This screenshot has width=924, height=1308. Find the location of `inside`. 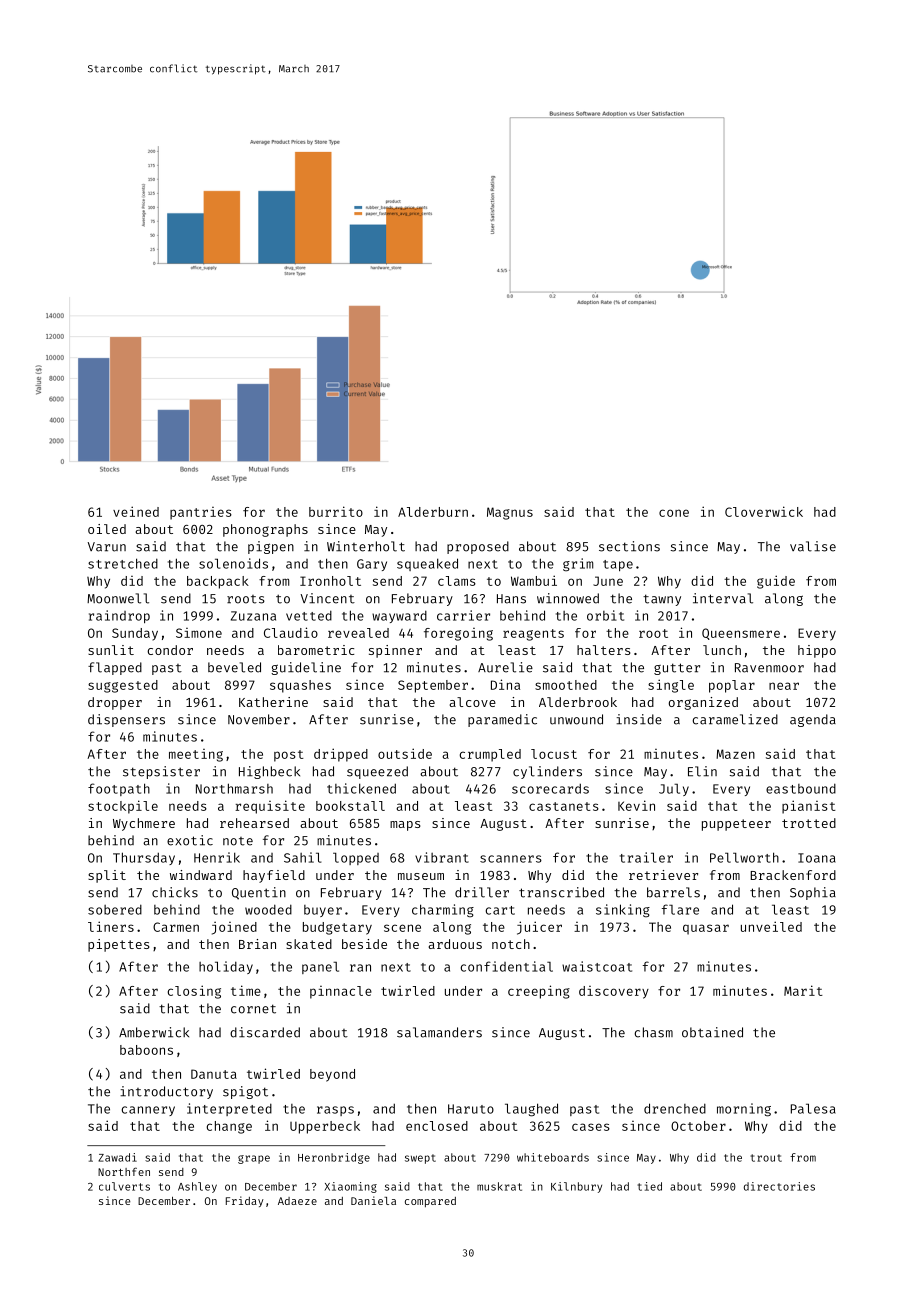

inside is located at coordinates (639, 719).
